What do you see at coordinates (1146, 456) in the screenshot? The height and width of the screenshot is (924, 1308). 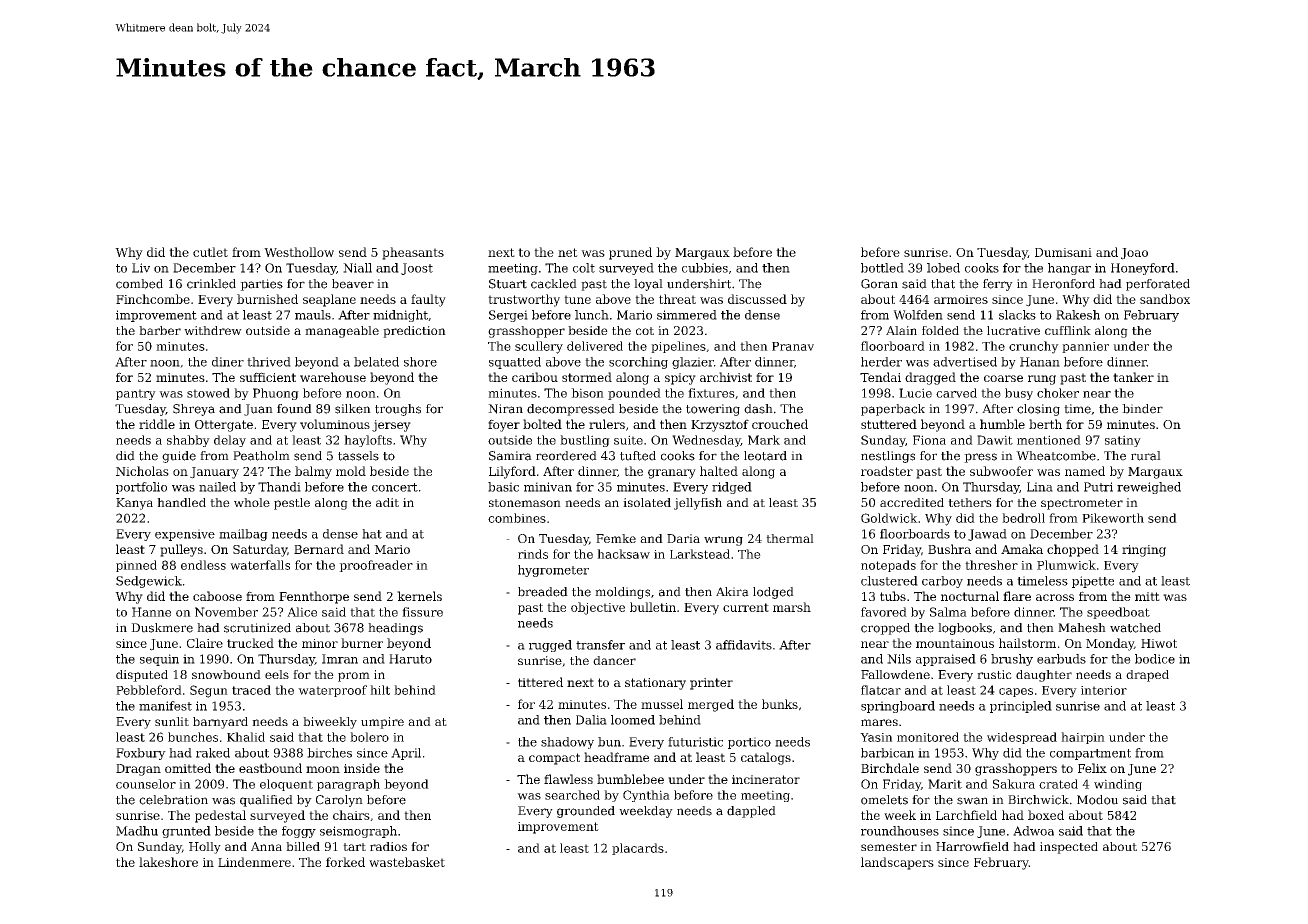 I see `rural` at bounding box center [1146, 456].
